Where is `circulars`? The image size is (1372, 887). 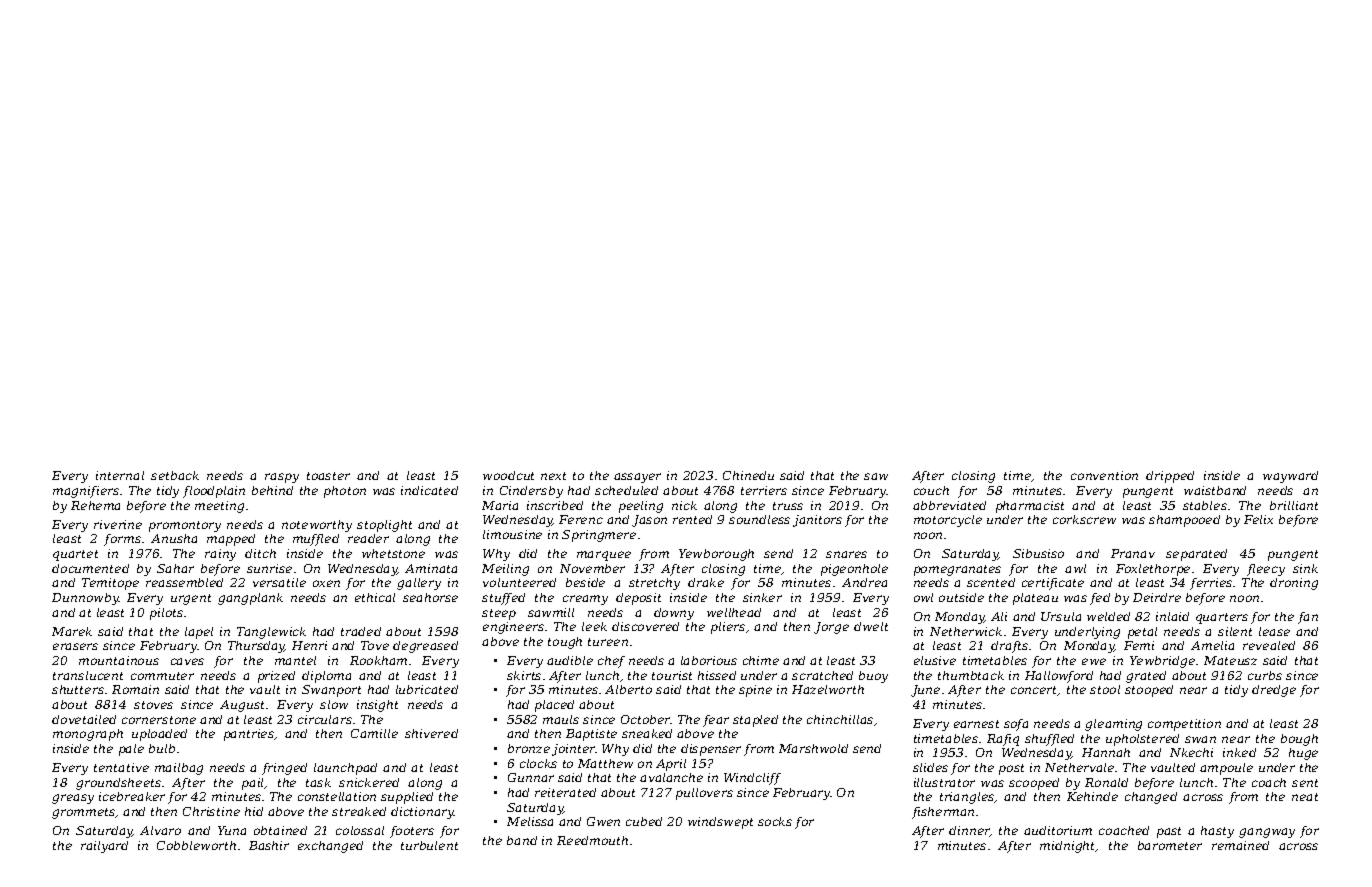
circulars is located at coordinates (325, 719).
